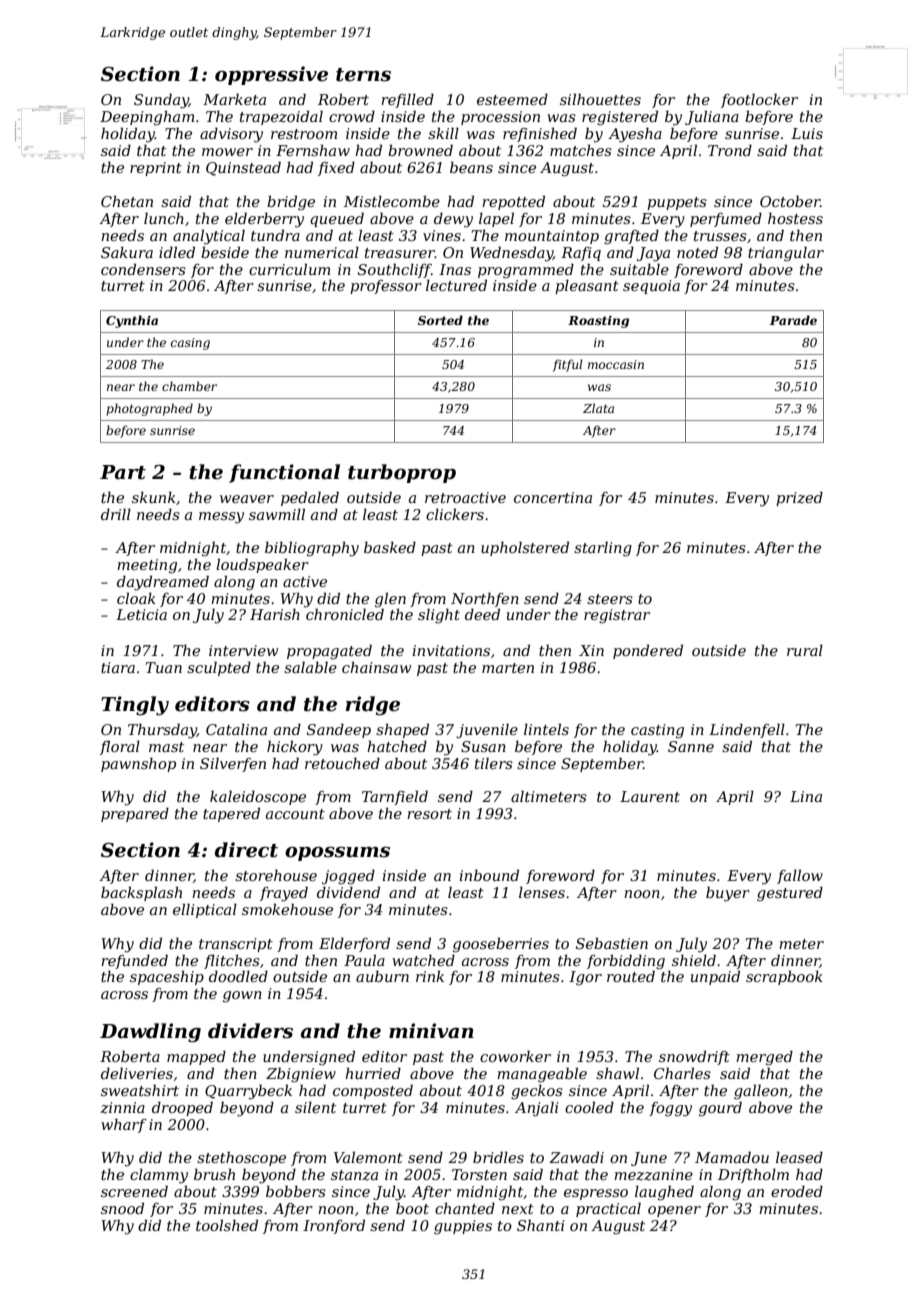  Describe the element at coordinates (134, 961) in the document. I see `refunded` at that location.
